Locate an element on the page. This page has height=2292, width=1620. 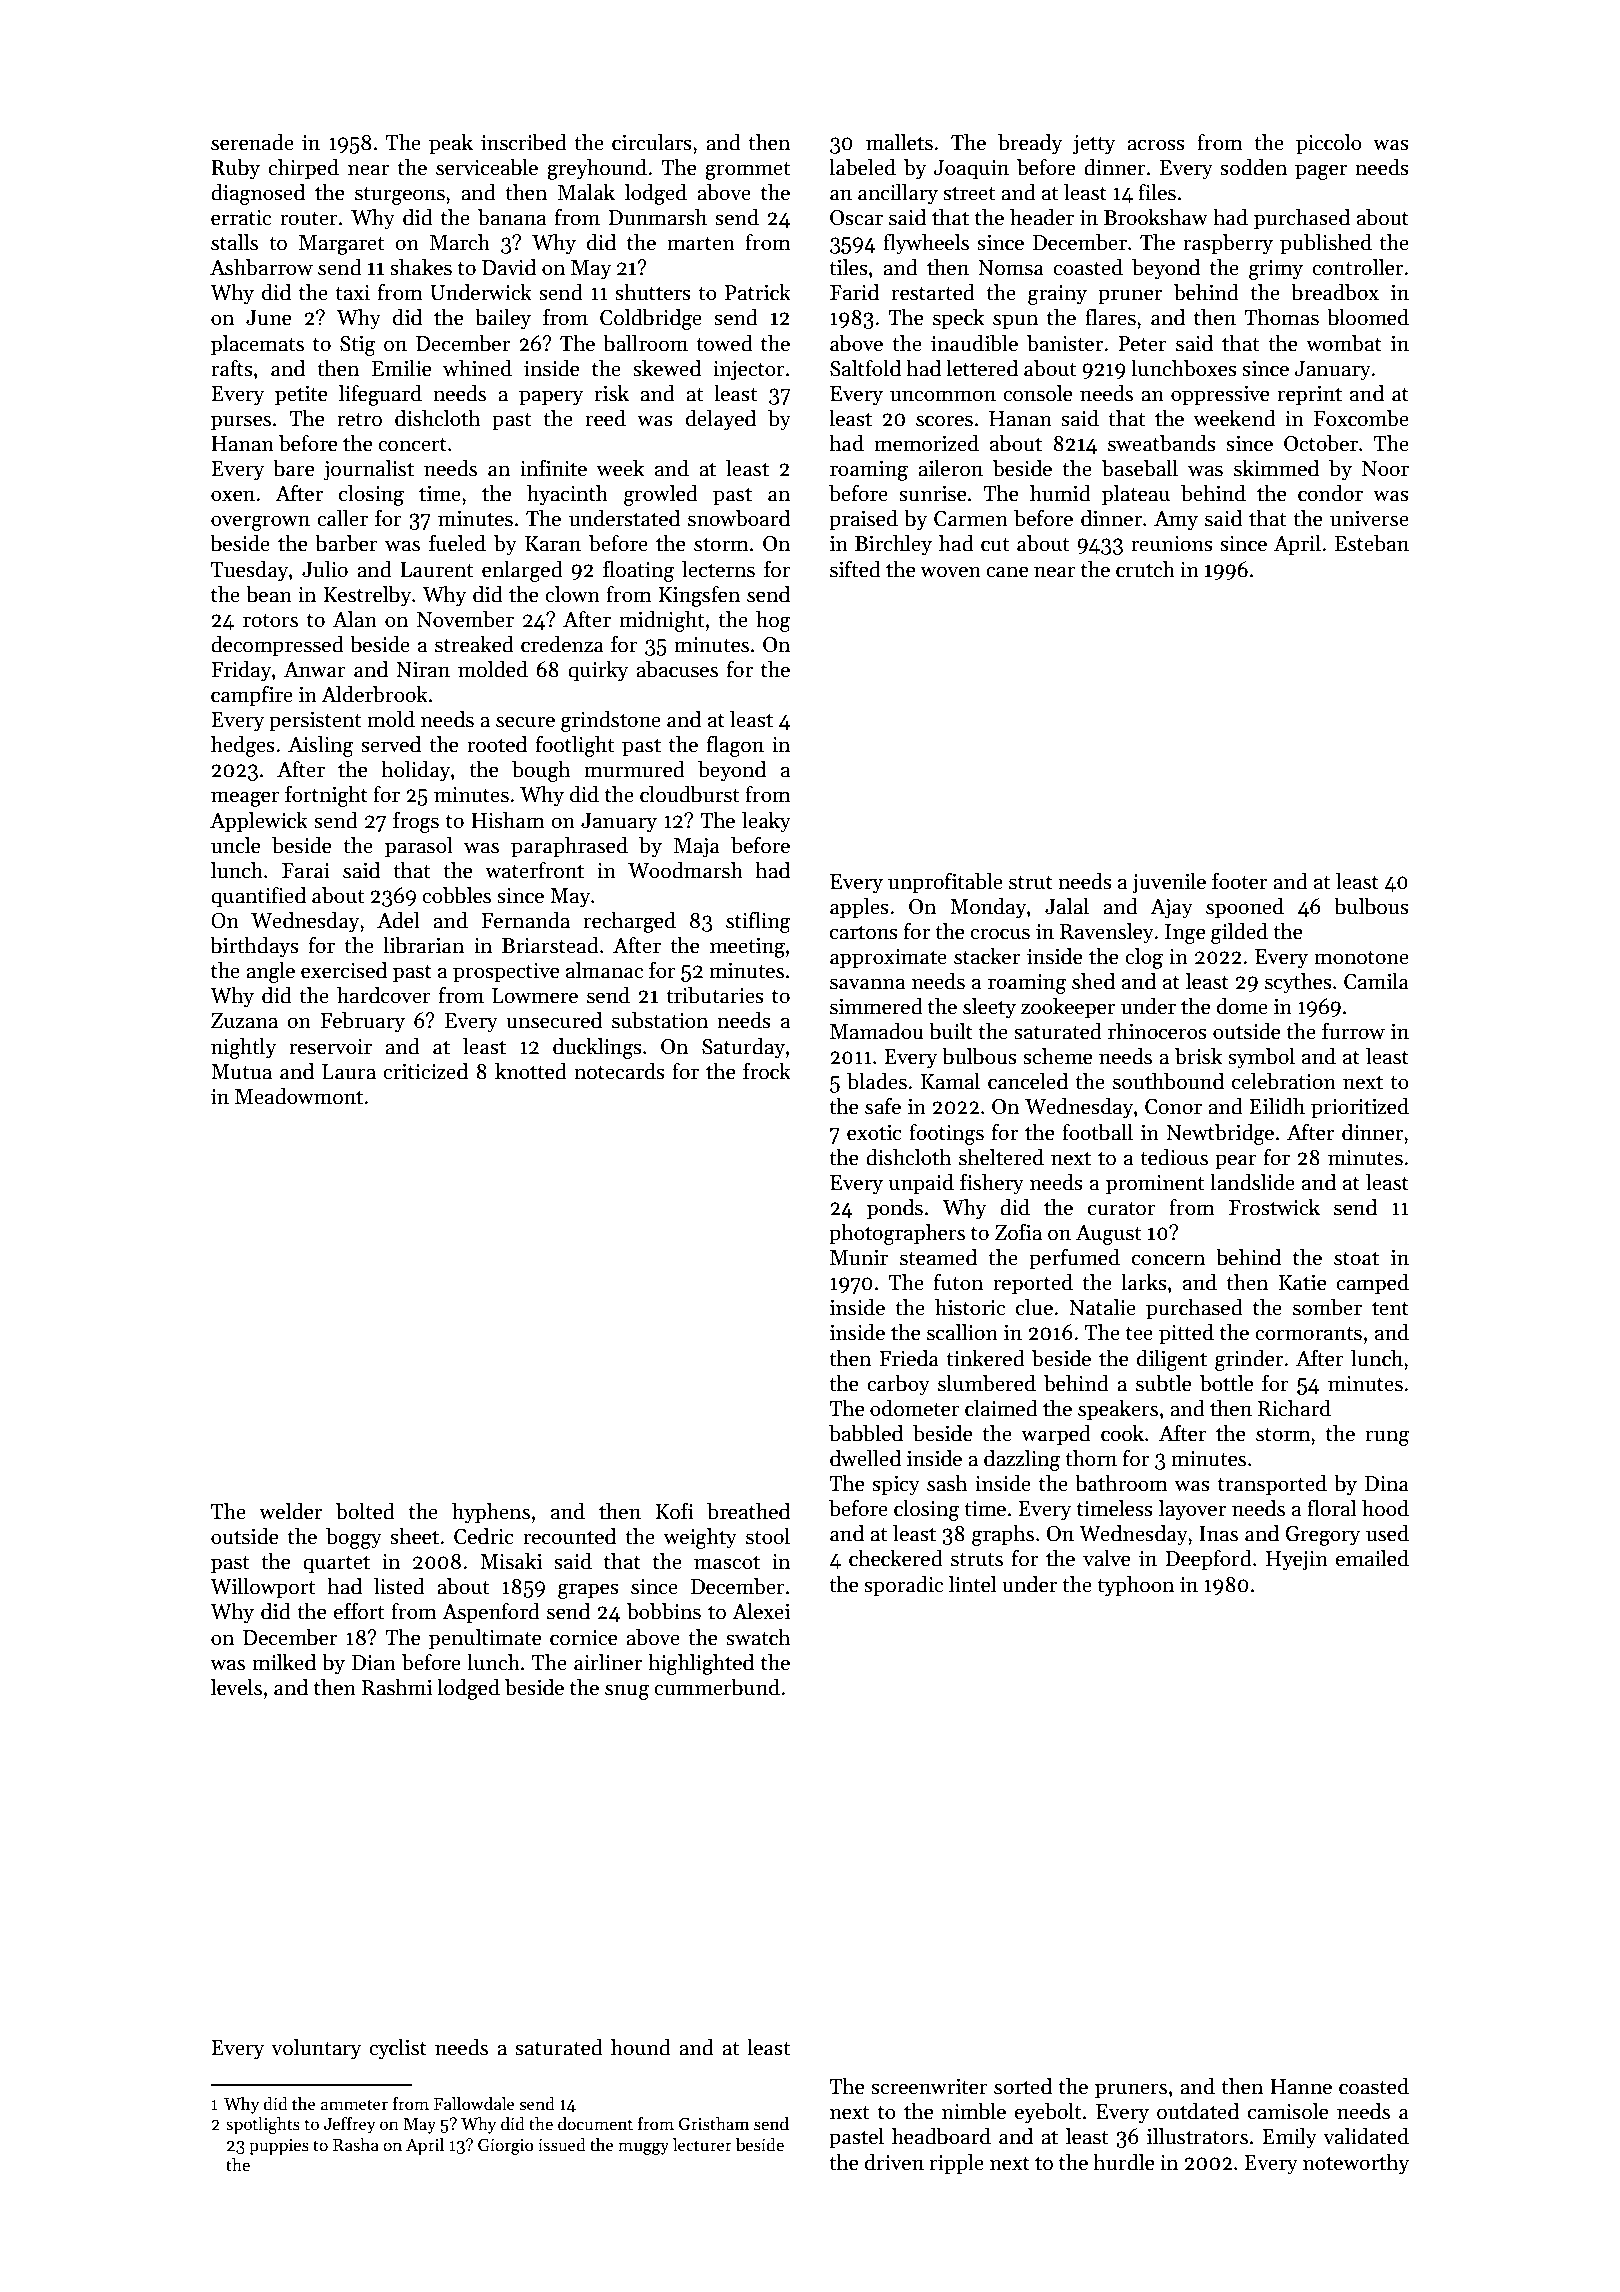
welder is located at coordinates (290, 1511).
